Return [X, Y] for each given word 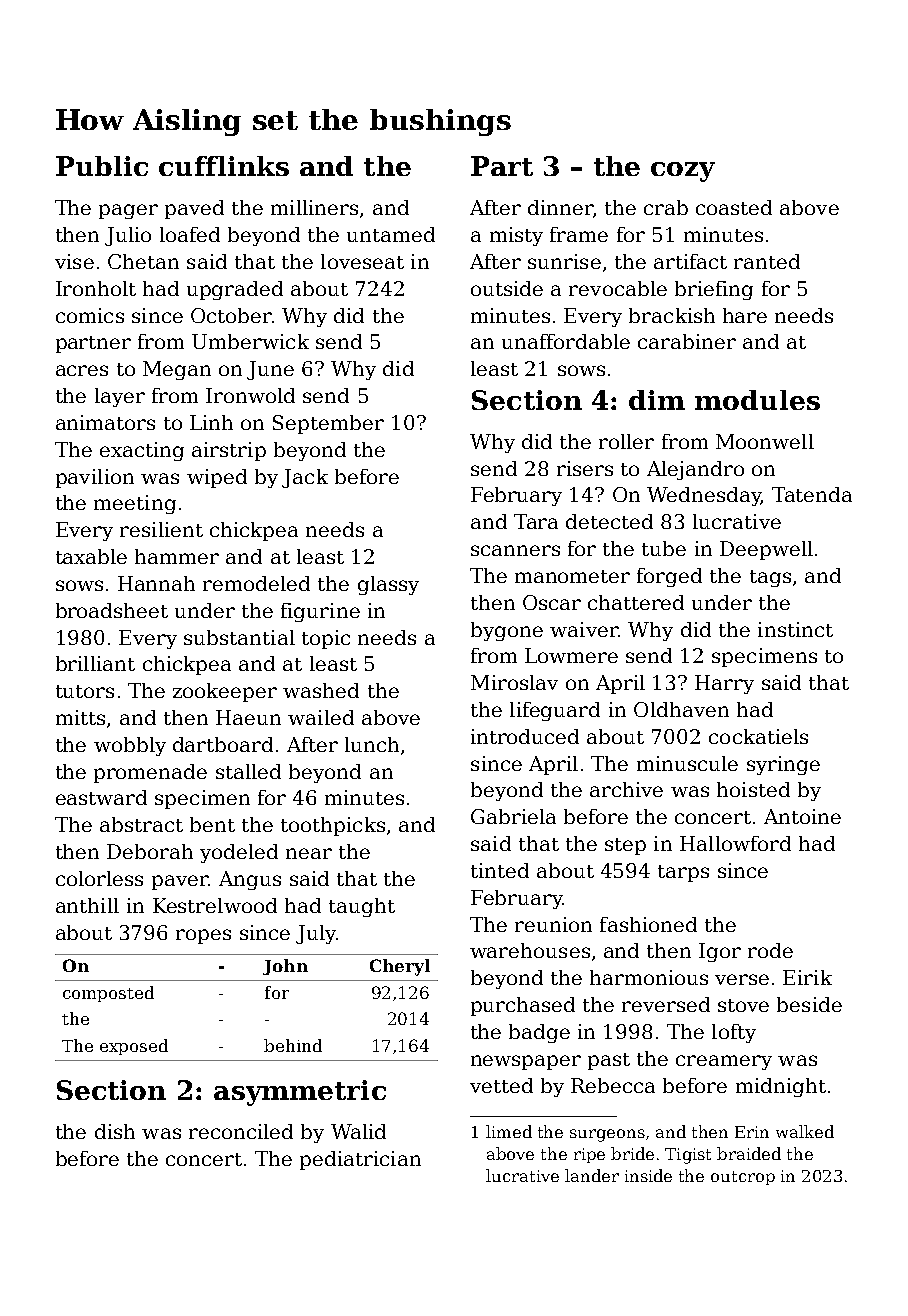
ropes [203, 936]
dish [115, 1131]
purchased [523, 1006]
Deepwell [766, 550]
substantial [239, 637]
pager [128, 211]
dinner [560, 207]
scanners [515, 550]
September [328, 424]
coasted [734, 207]
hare [745, 315]
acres [82, 370]
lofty [734, 1033]
